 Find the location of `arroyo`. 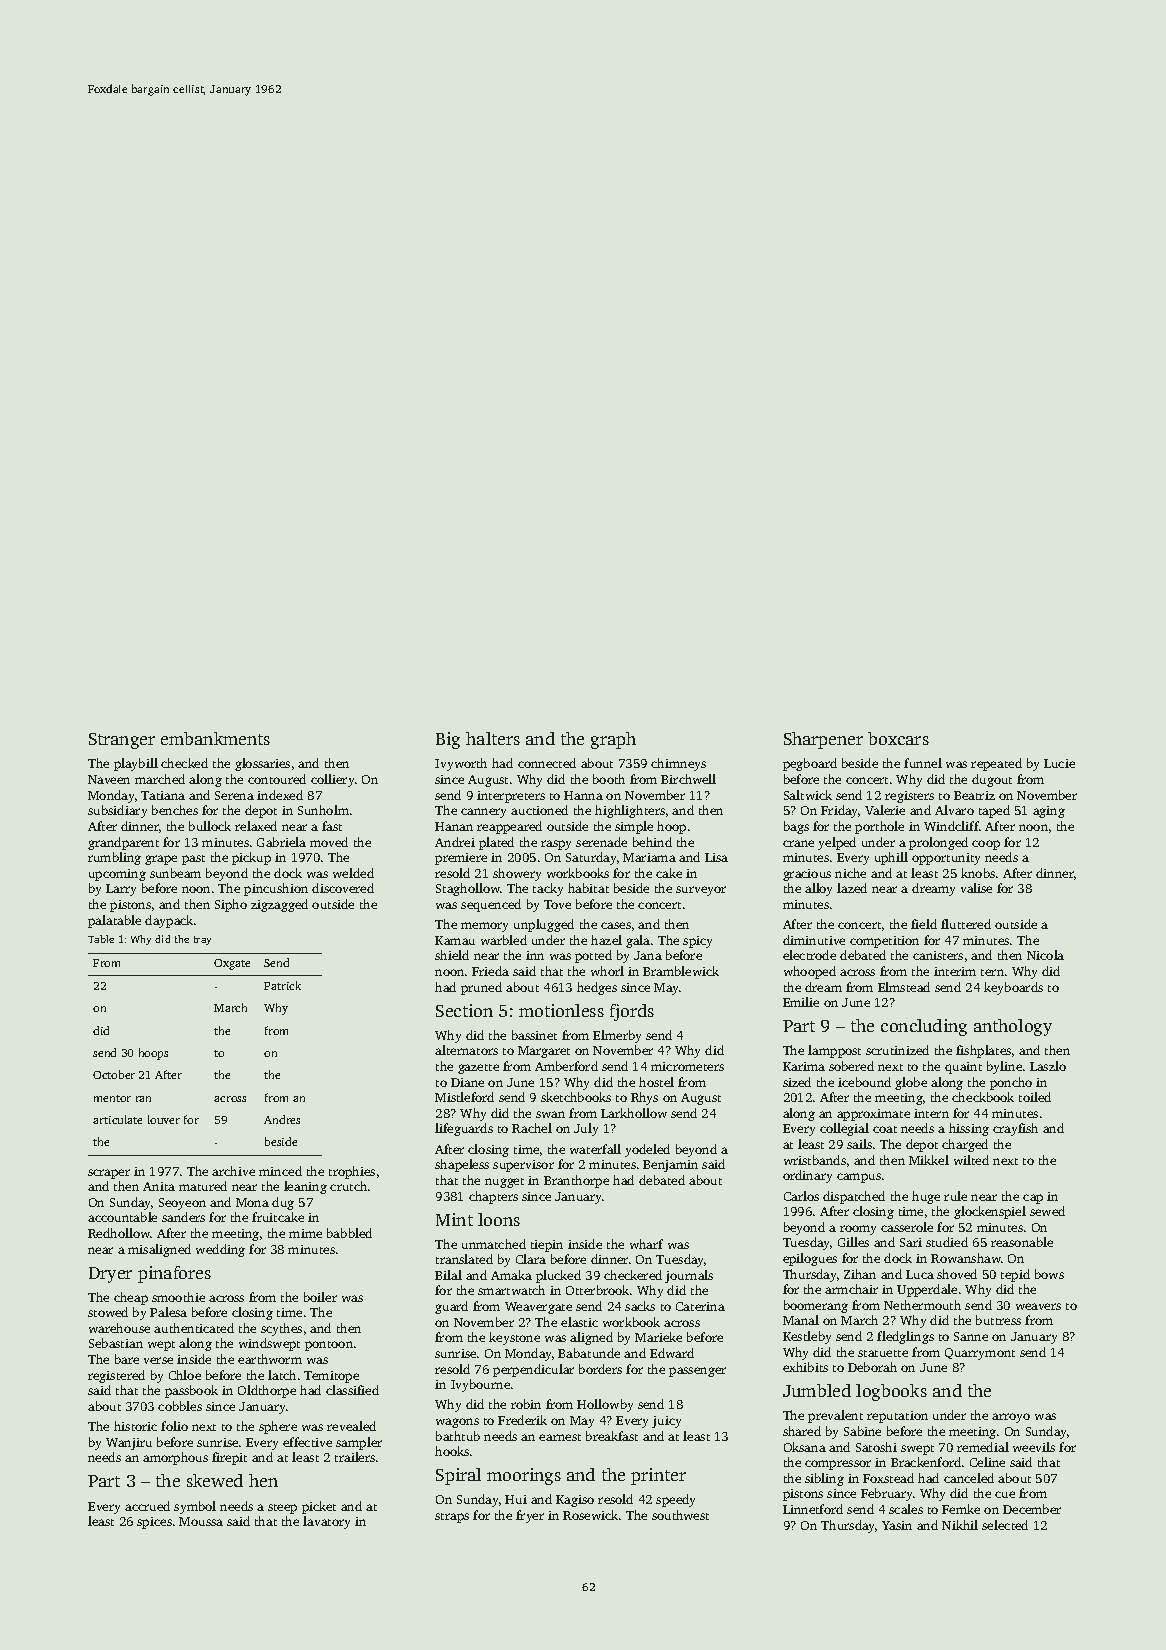

arroyo is located at coordinates (1011, 1418).
